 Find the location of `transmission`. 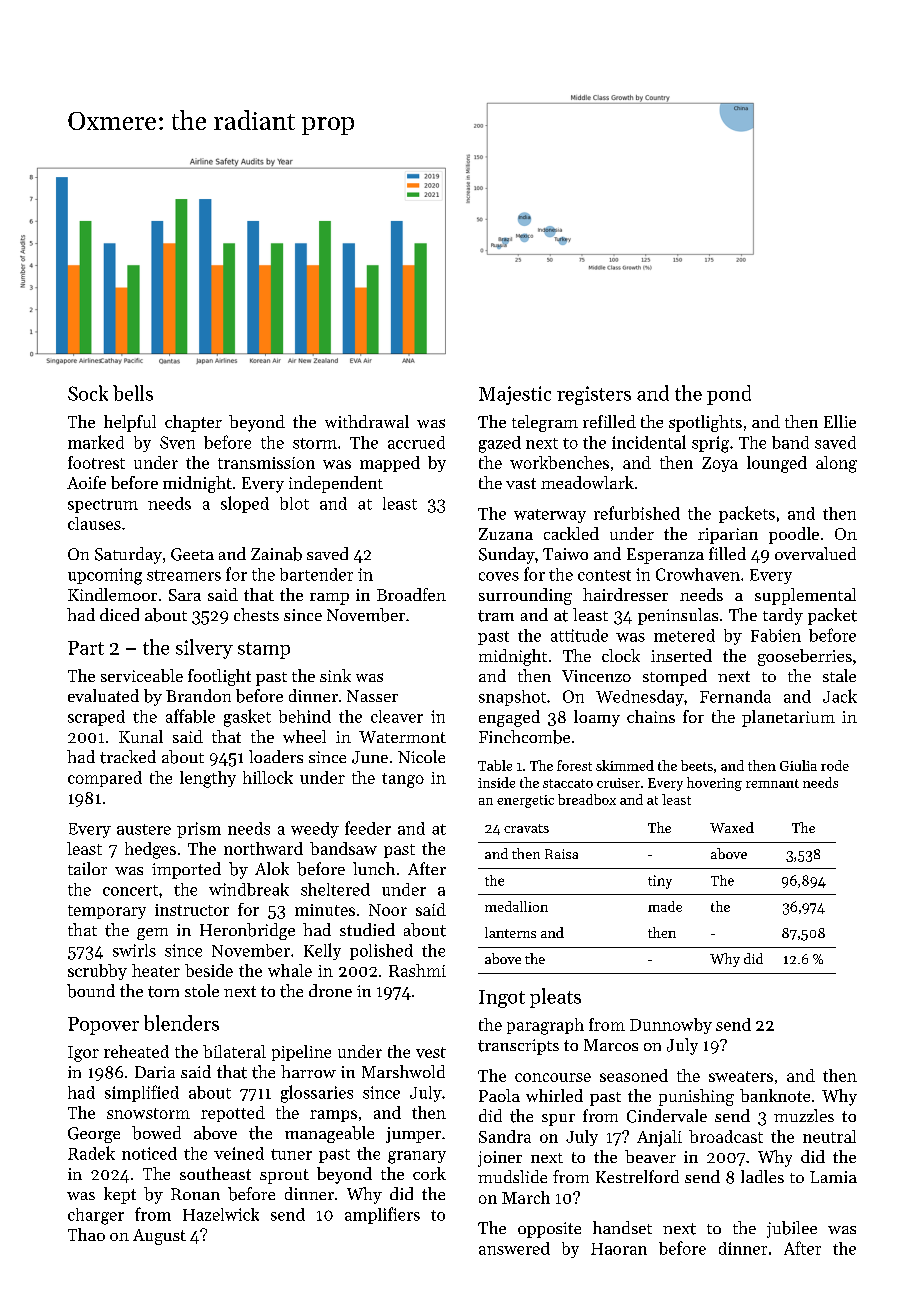

transmission is located at coordinates (266, 463).
